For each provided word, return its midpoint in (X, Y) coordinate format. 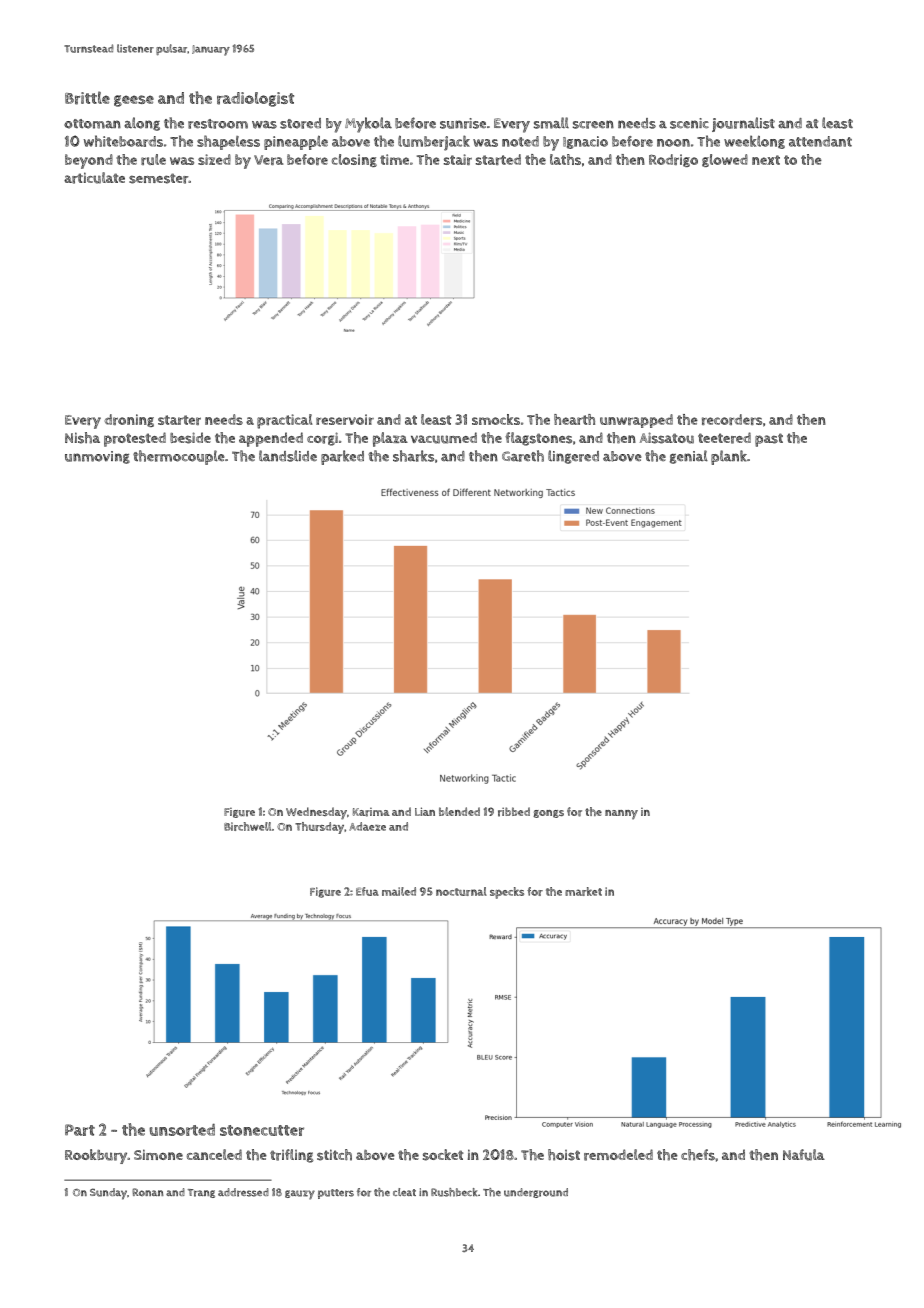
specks (507, 893)
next (766, 160)
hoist (564, 1155)
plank (729, 457)
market (583, 891)
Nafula (804, 1155)
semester (159, 178)
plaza (390, 439)
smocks (496, 419)
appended (271, 439)
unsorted (182, 1130)
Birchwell (247, 826)
